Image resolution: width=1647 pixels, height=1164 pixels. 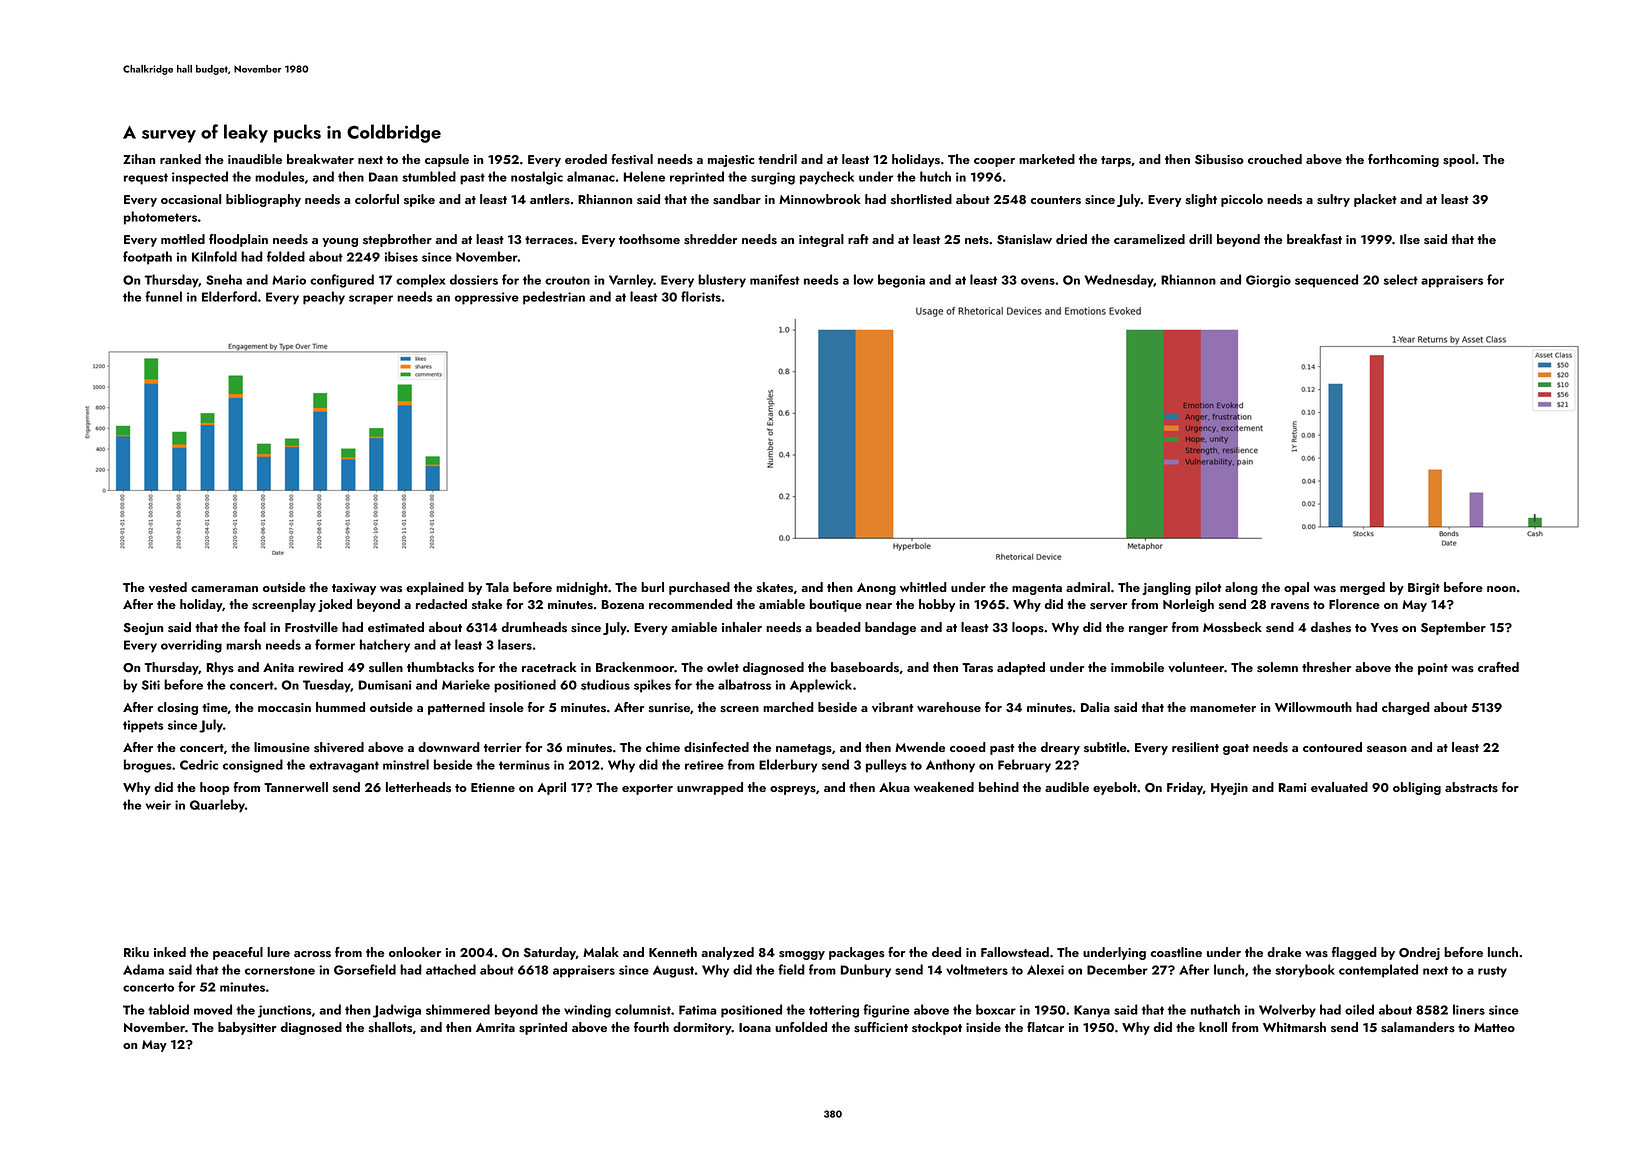 I want to click on Amrita, so click(x=495, y=1027).
